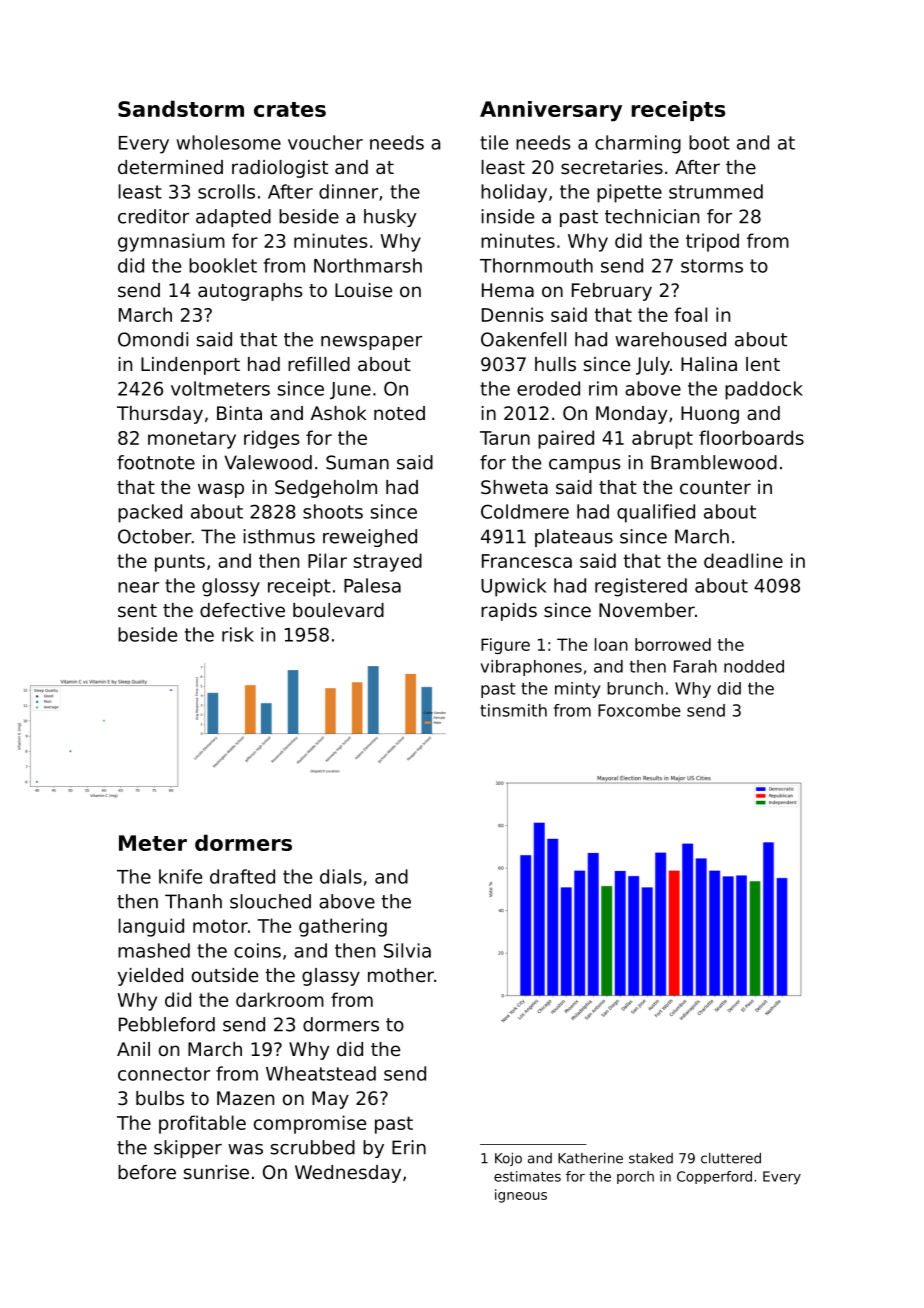 The width and height of the page is (924, 1308). I want to click on floorboards, so click(751, 437).
